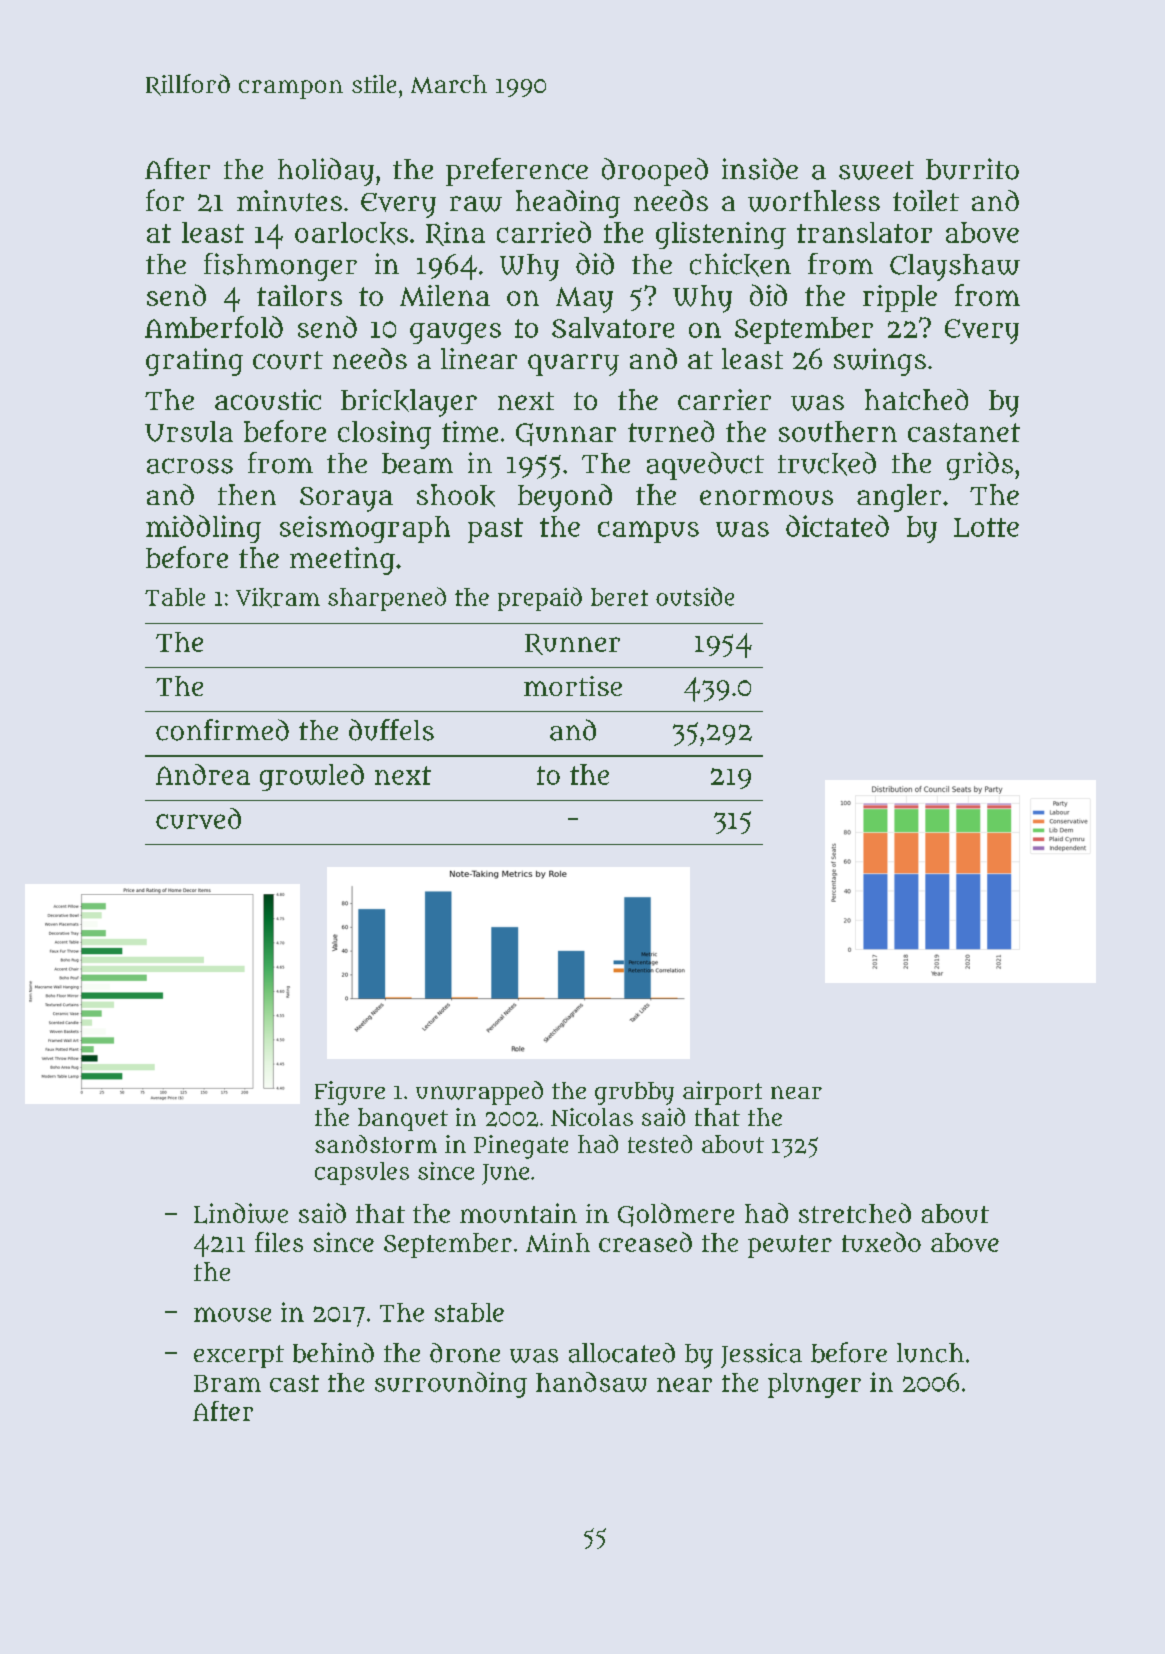 The image size is (1165, 1654). Describe the element at coordinates (573, 686) in the image. I see `mortise` at that location.
